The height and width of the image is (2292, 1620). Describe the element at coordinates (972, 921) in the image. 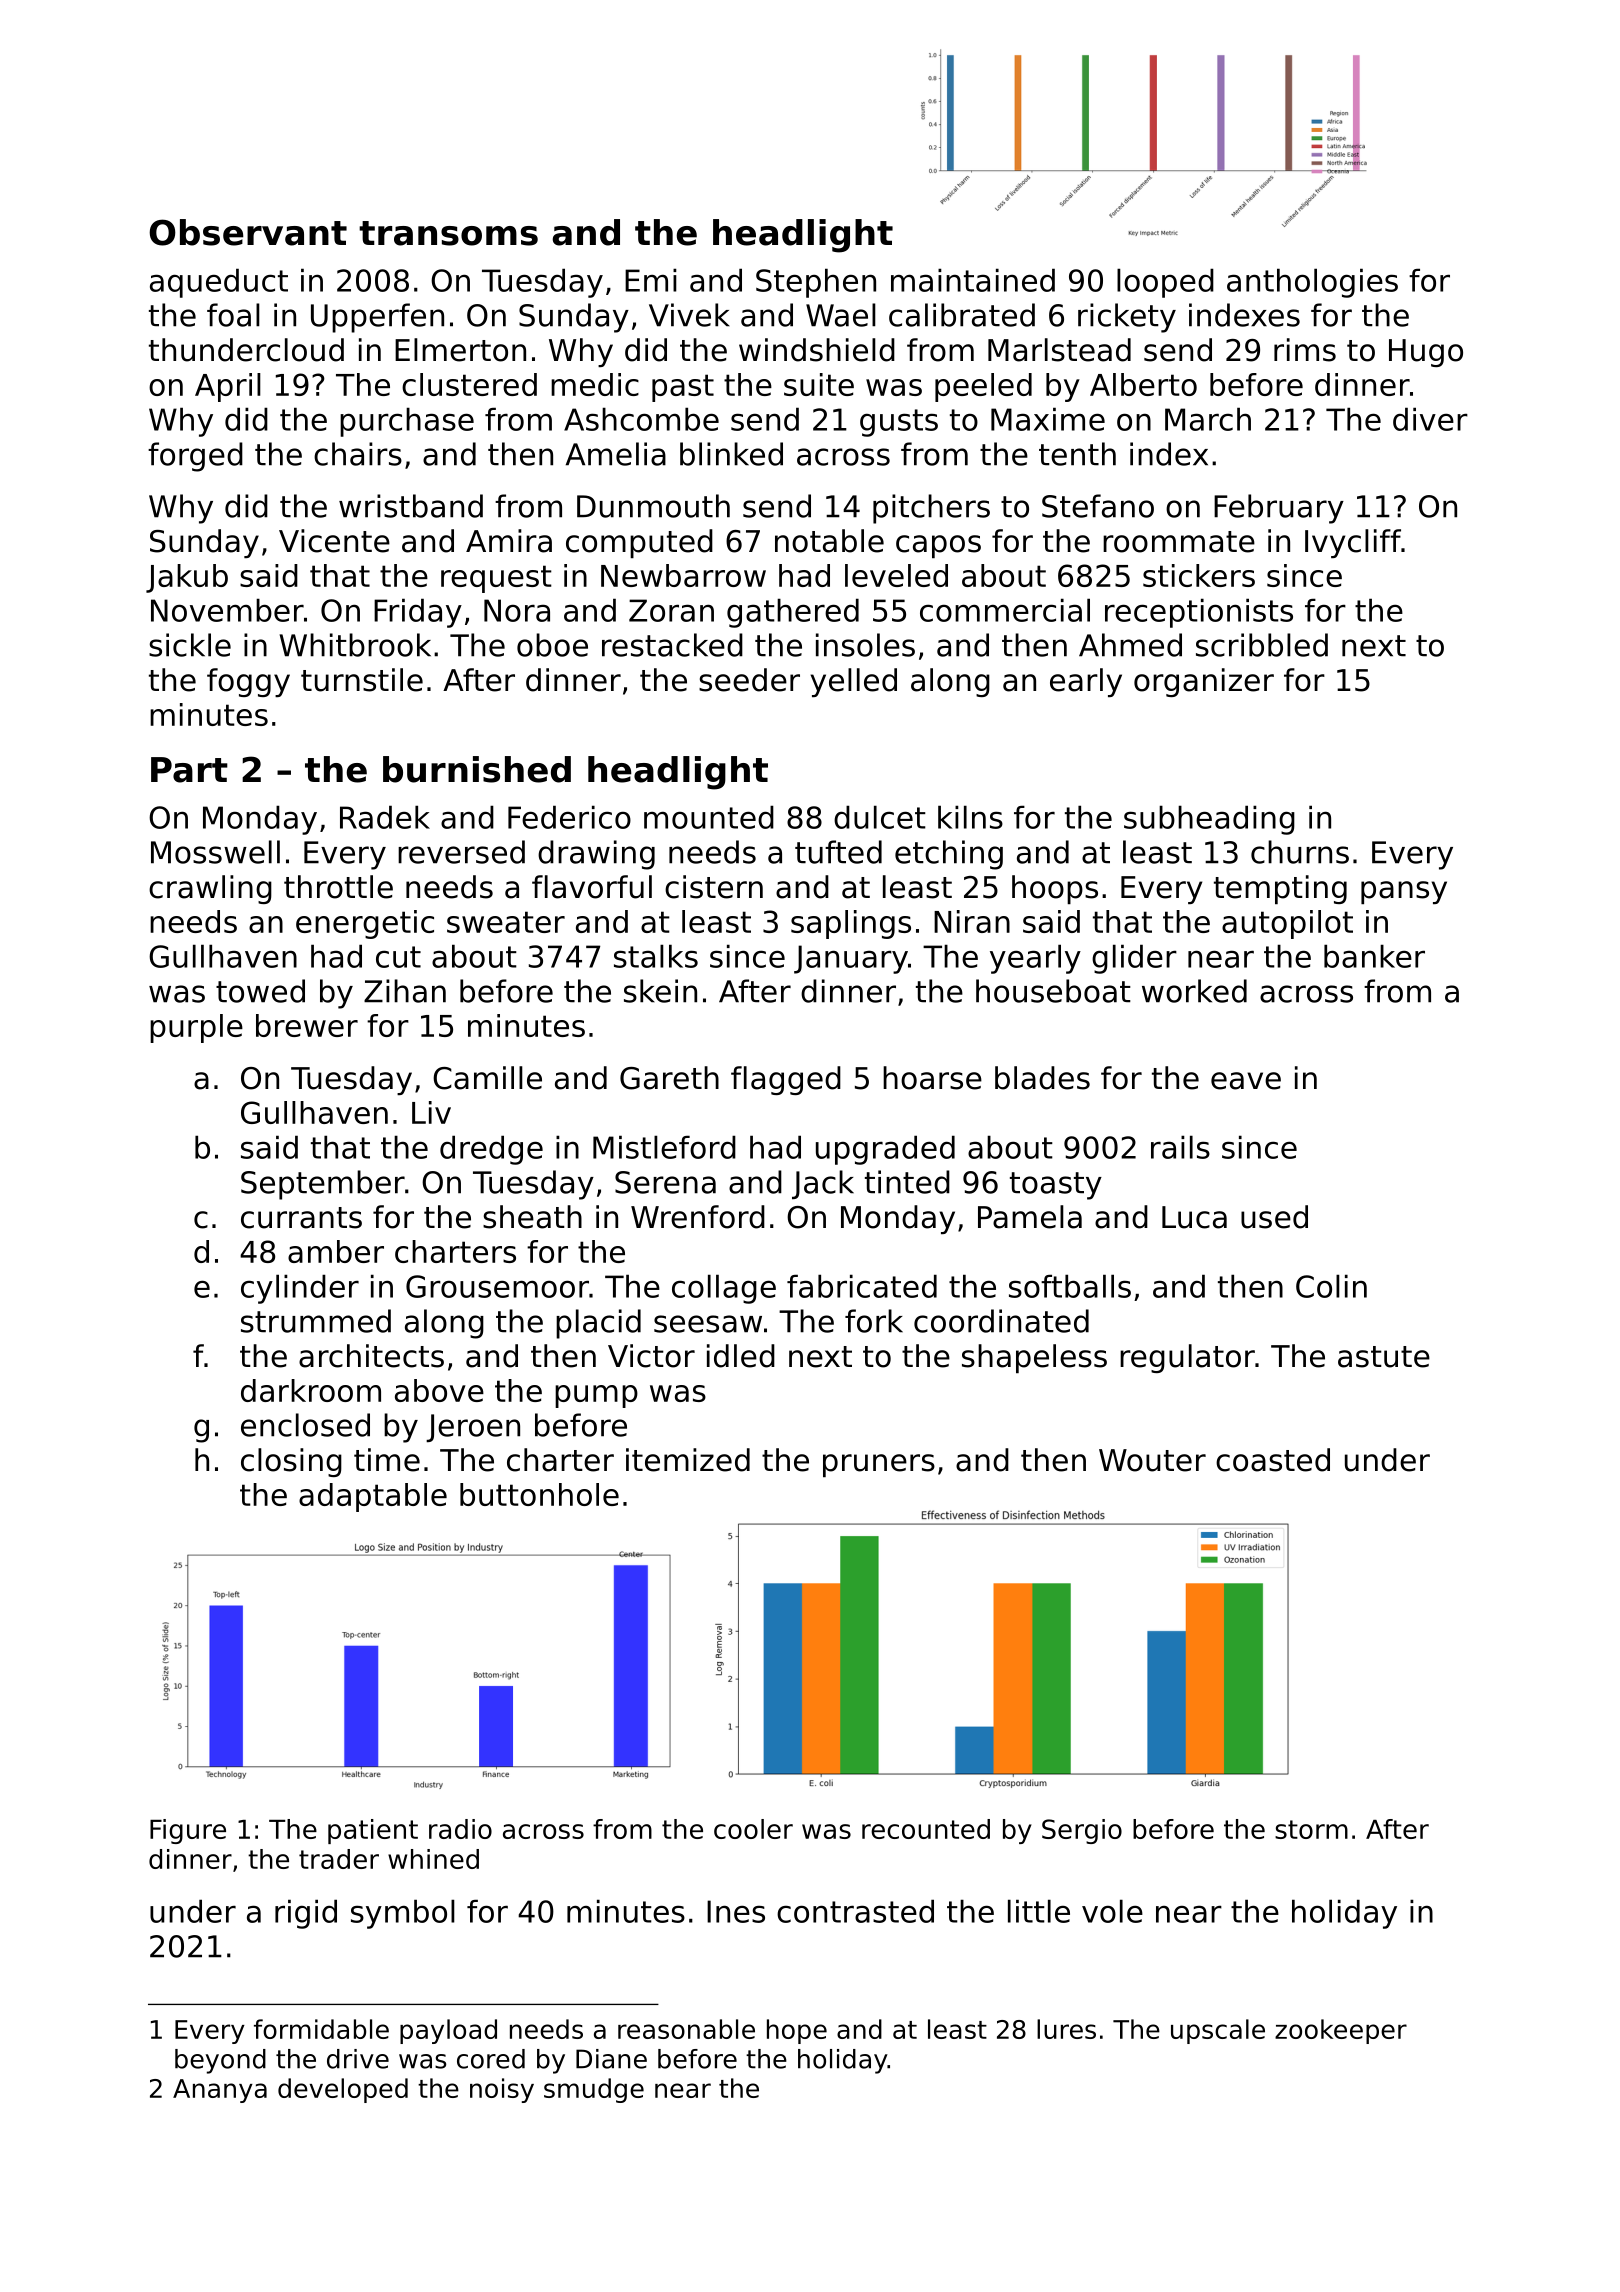

I see `Niran` at that location.
